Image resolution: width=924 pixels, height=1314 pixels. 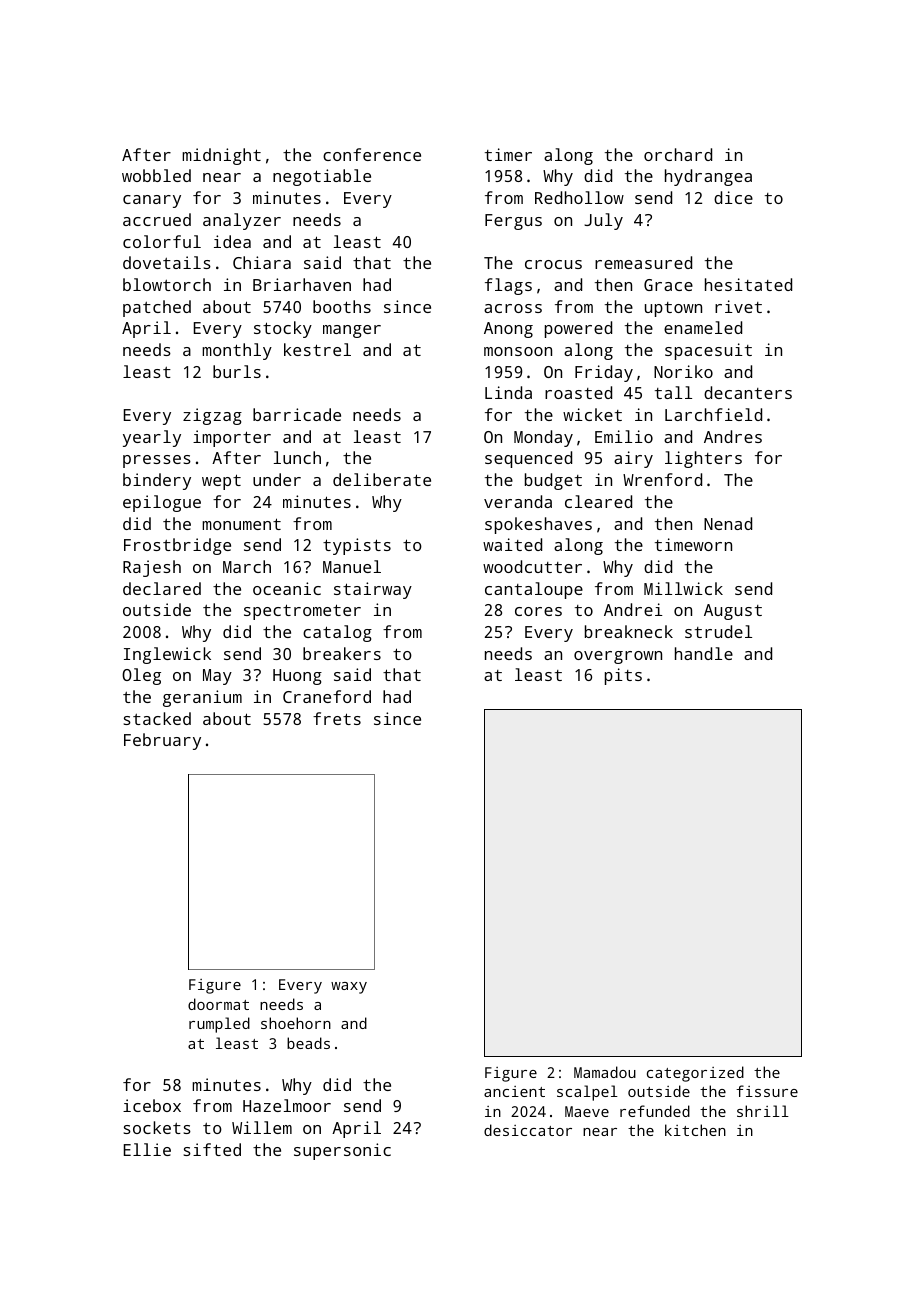 I want to click on Ellie, so click(x=147, y=1149).
